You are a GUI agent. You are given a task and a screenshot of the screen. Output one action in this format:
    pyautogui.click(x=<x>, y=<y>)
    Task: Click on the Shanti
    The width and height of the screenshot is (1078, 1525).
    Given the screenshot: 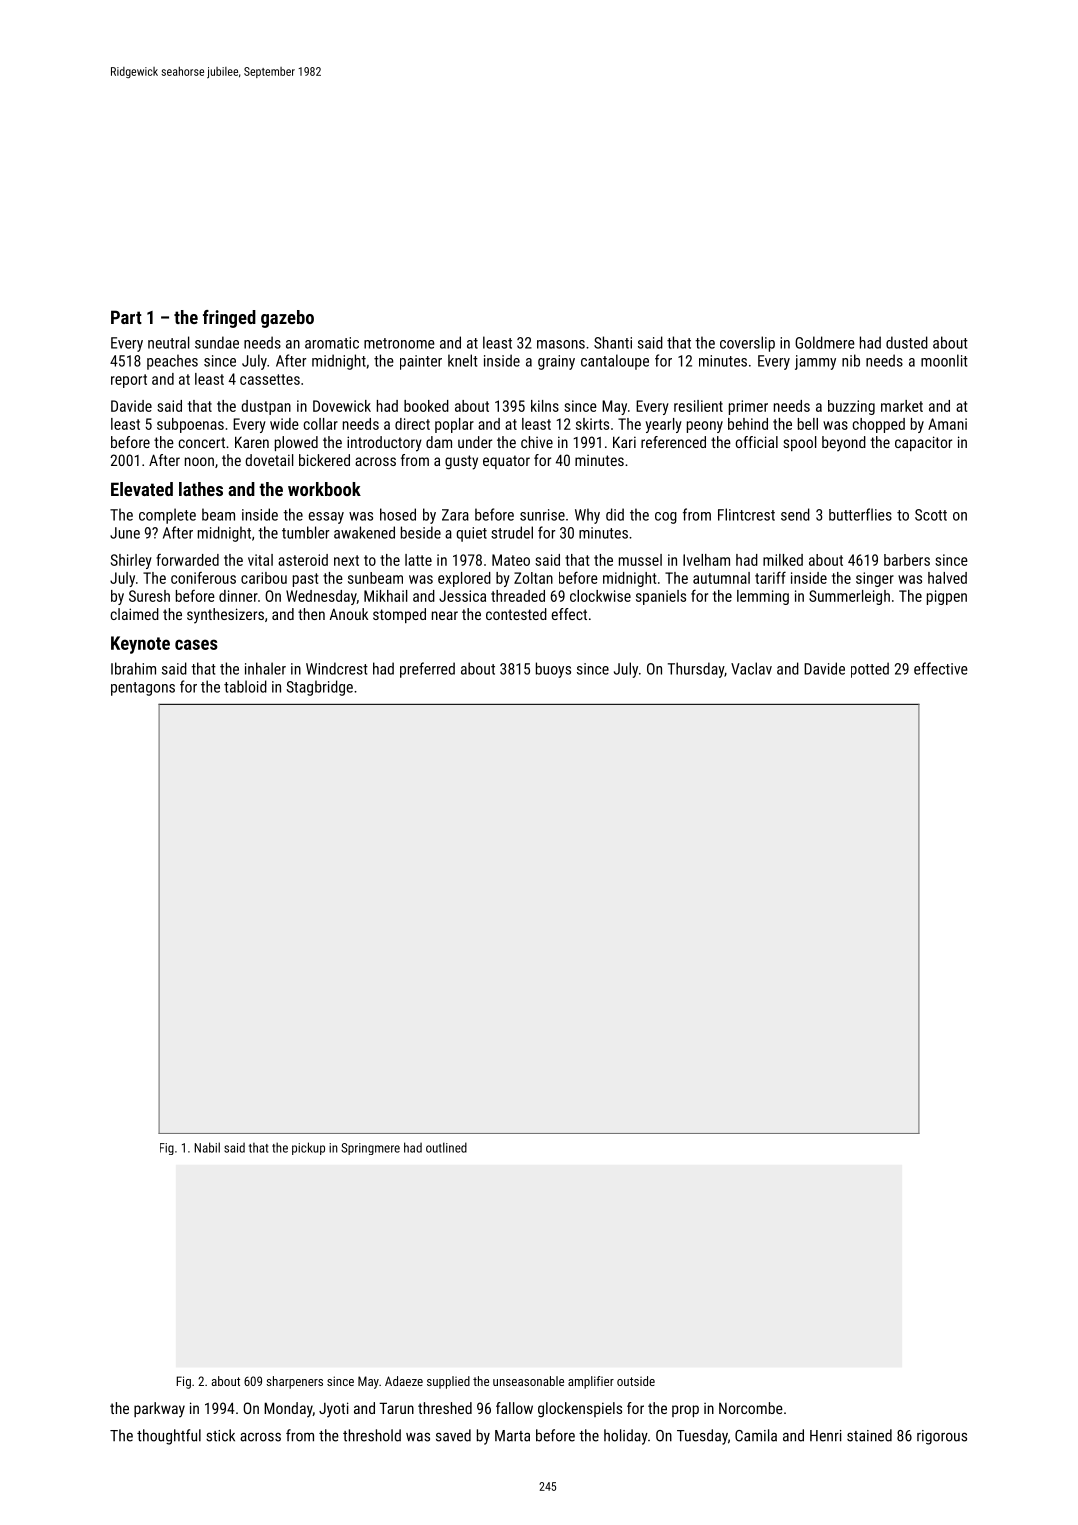 What is the action you would take?
    pyautogui.click(x=613, y=342)
